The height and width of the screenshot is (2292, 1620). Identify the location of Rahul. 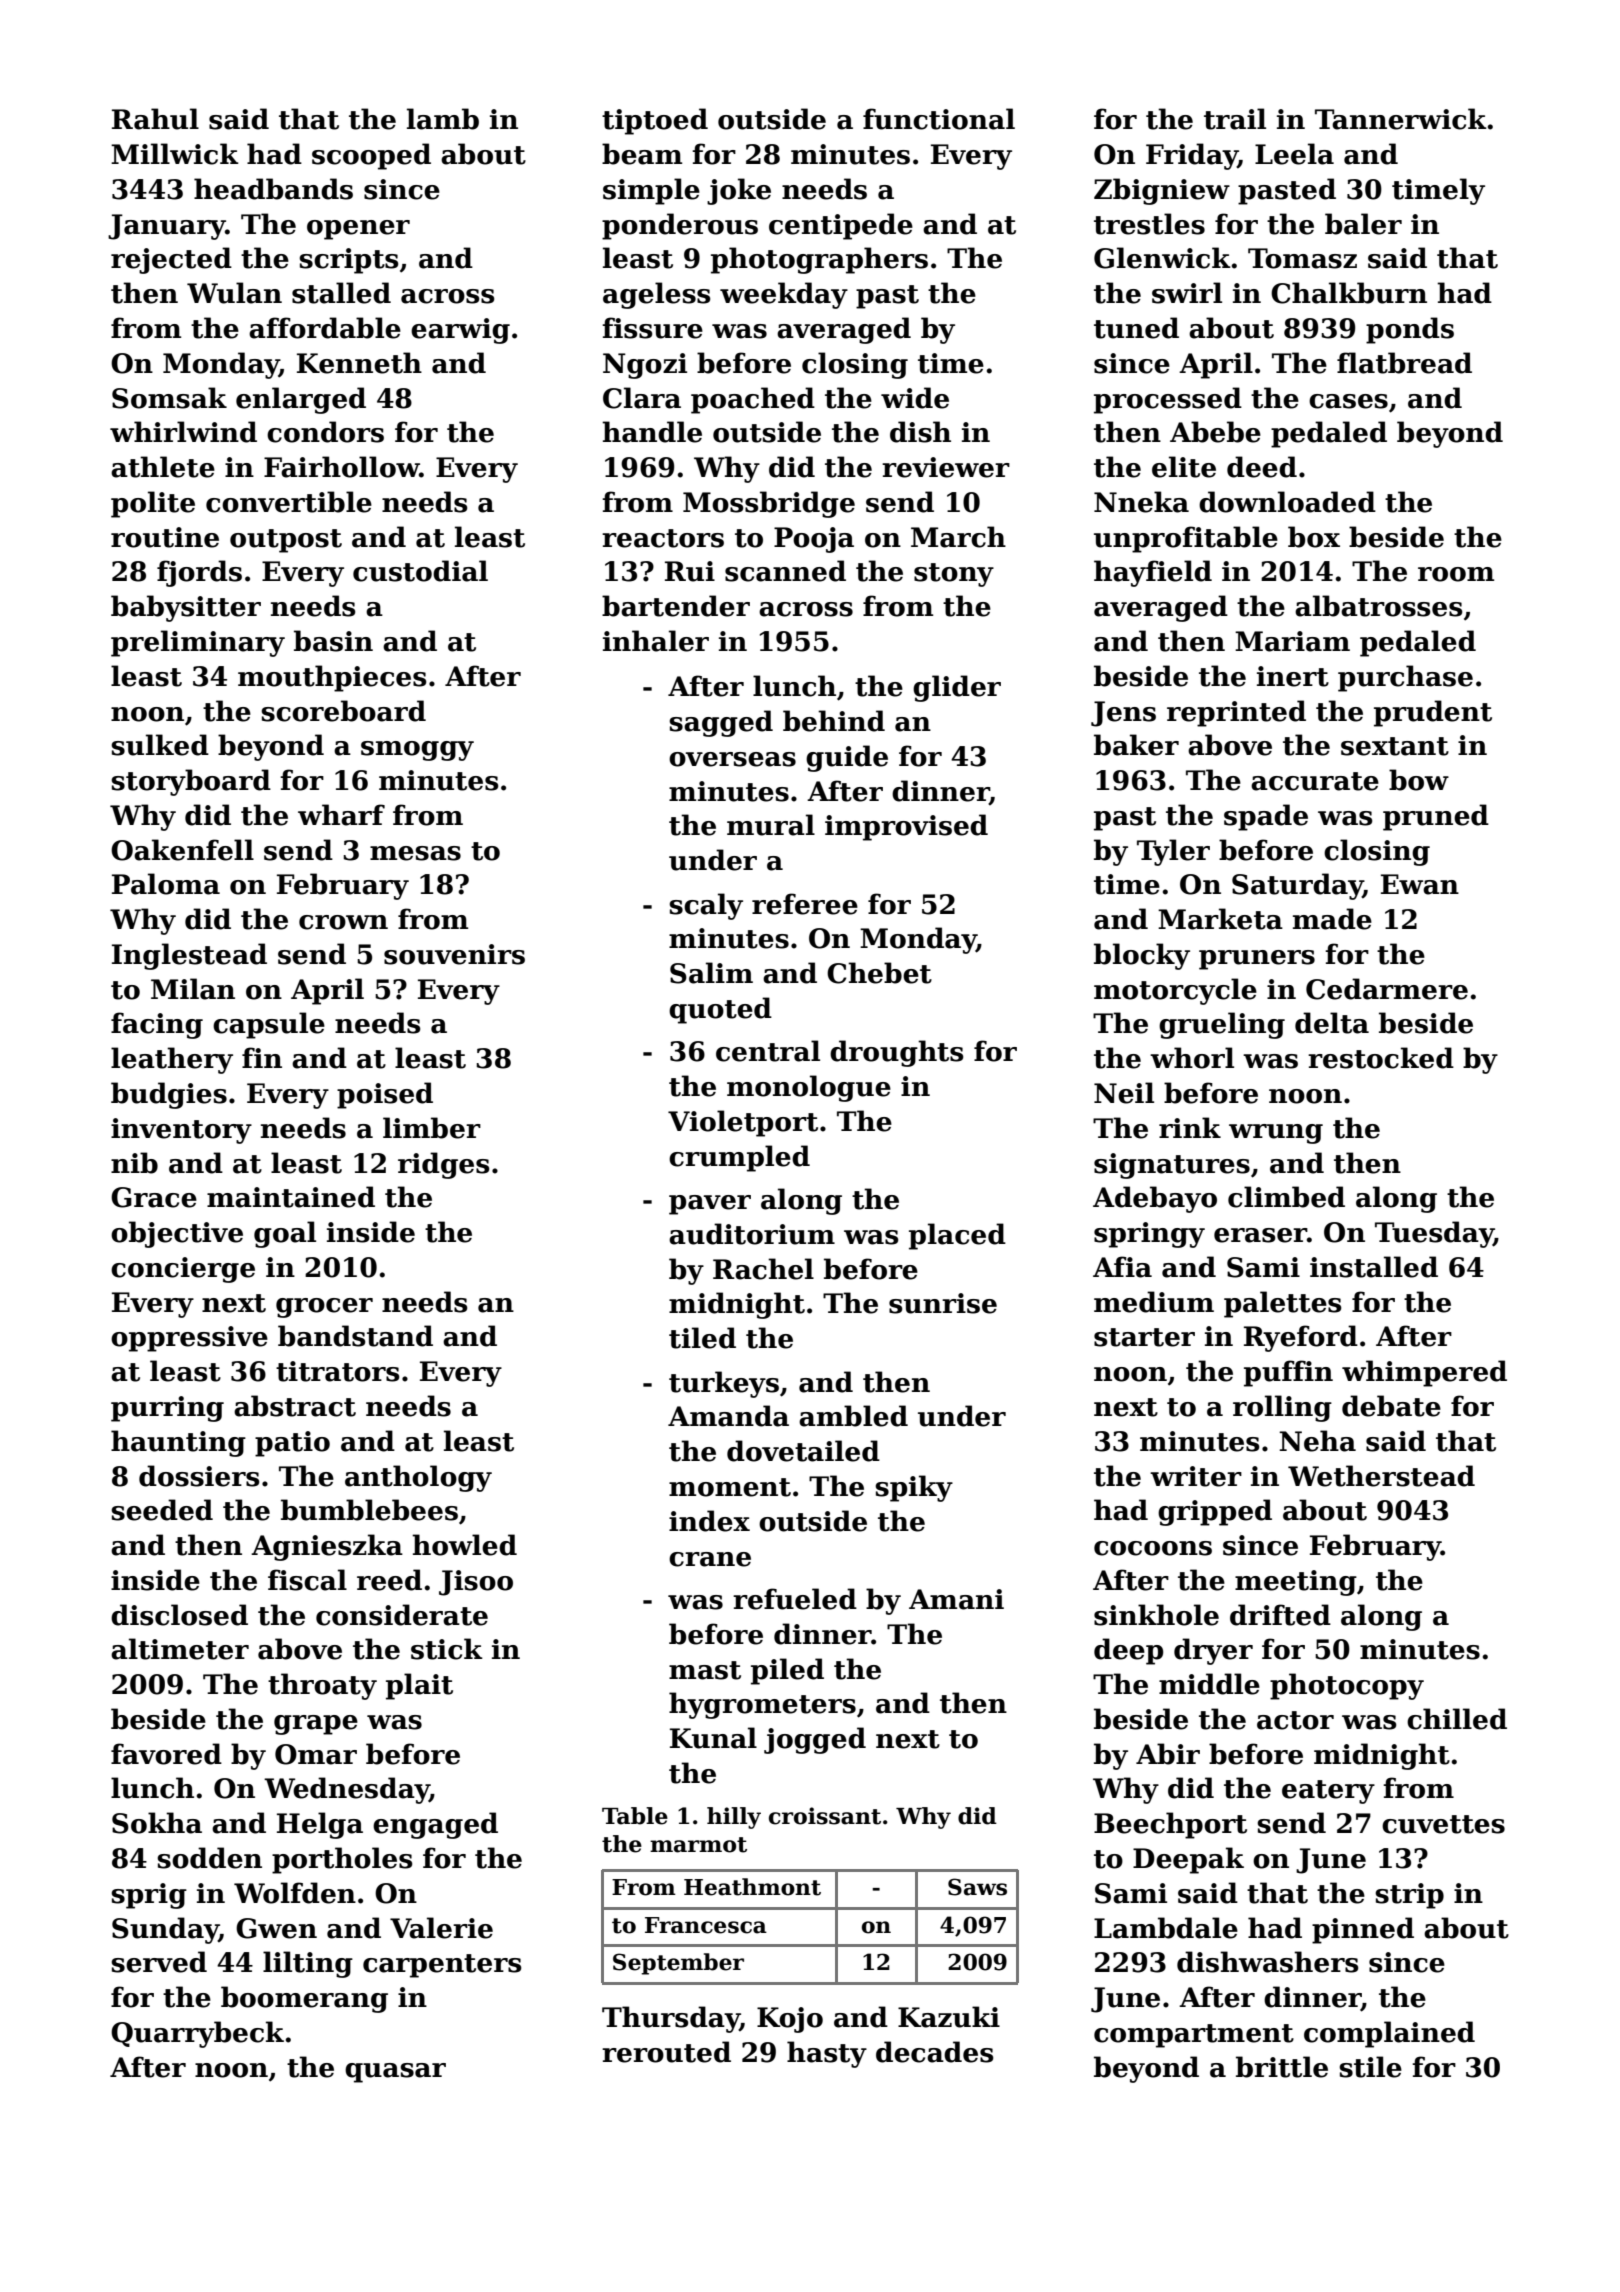
(155, 119).
